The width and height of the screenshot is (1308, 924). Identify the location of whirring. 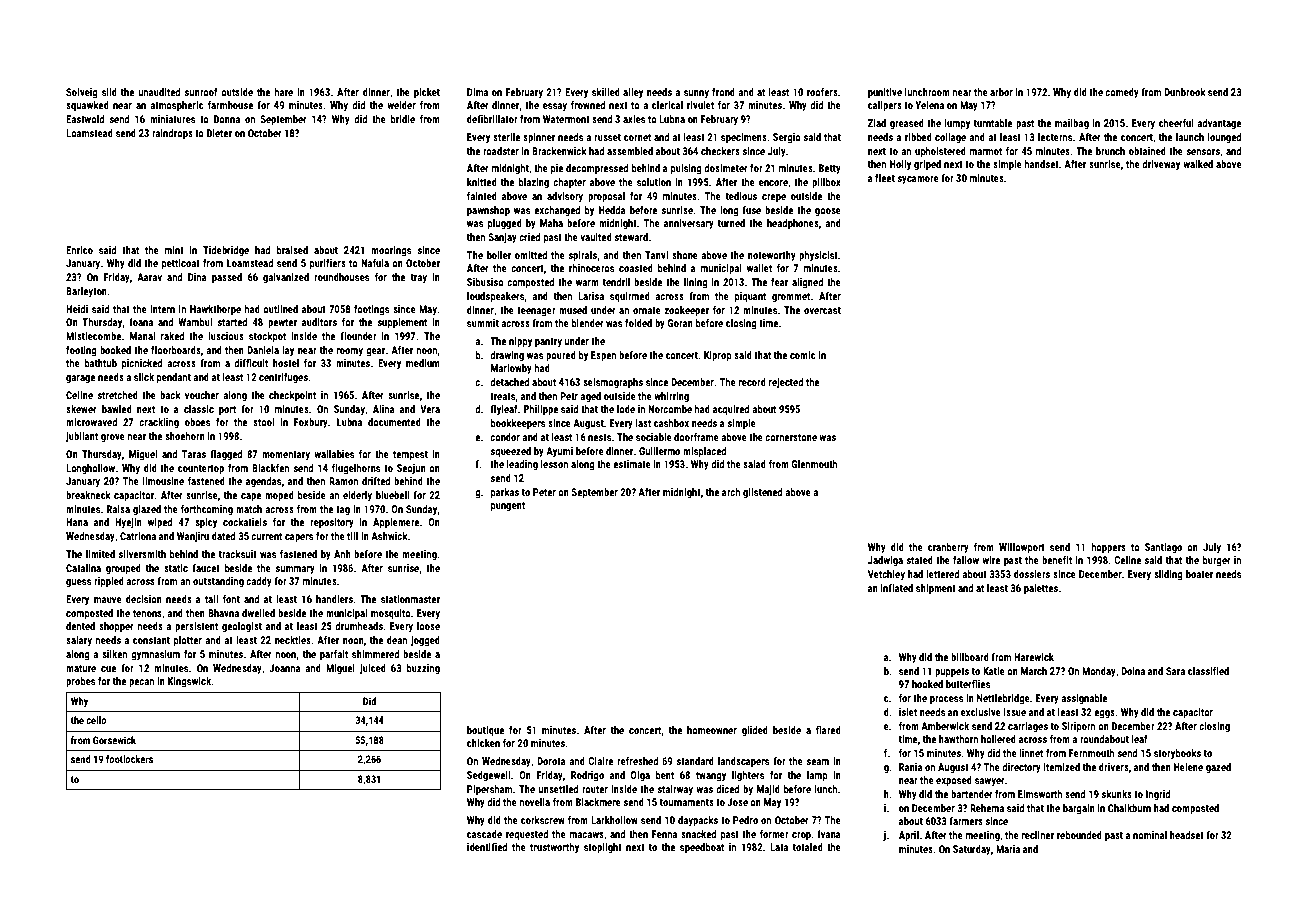
(671, 397).
